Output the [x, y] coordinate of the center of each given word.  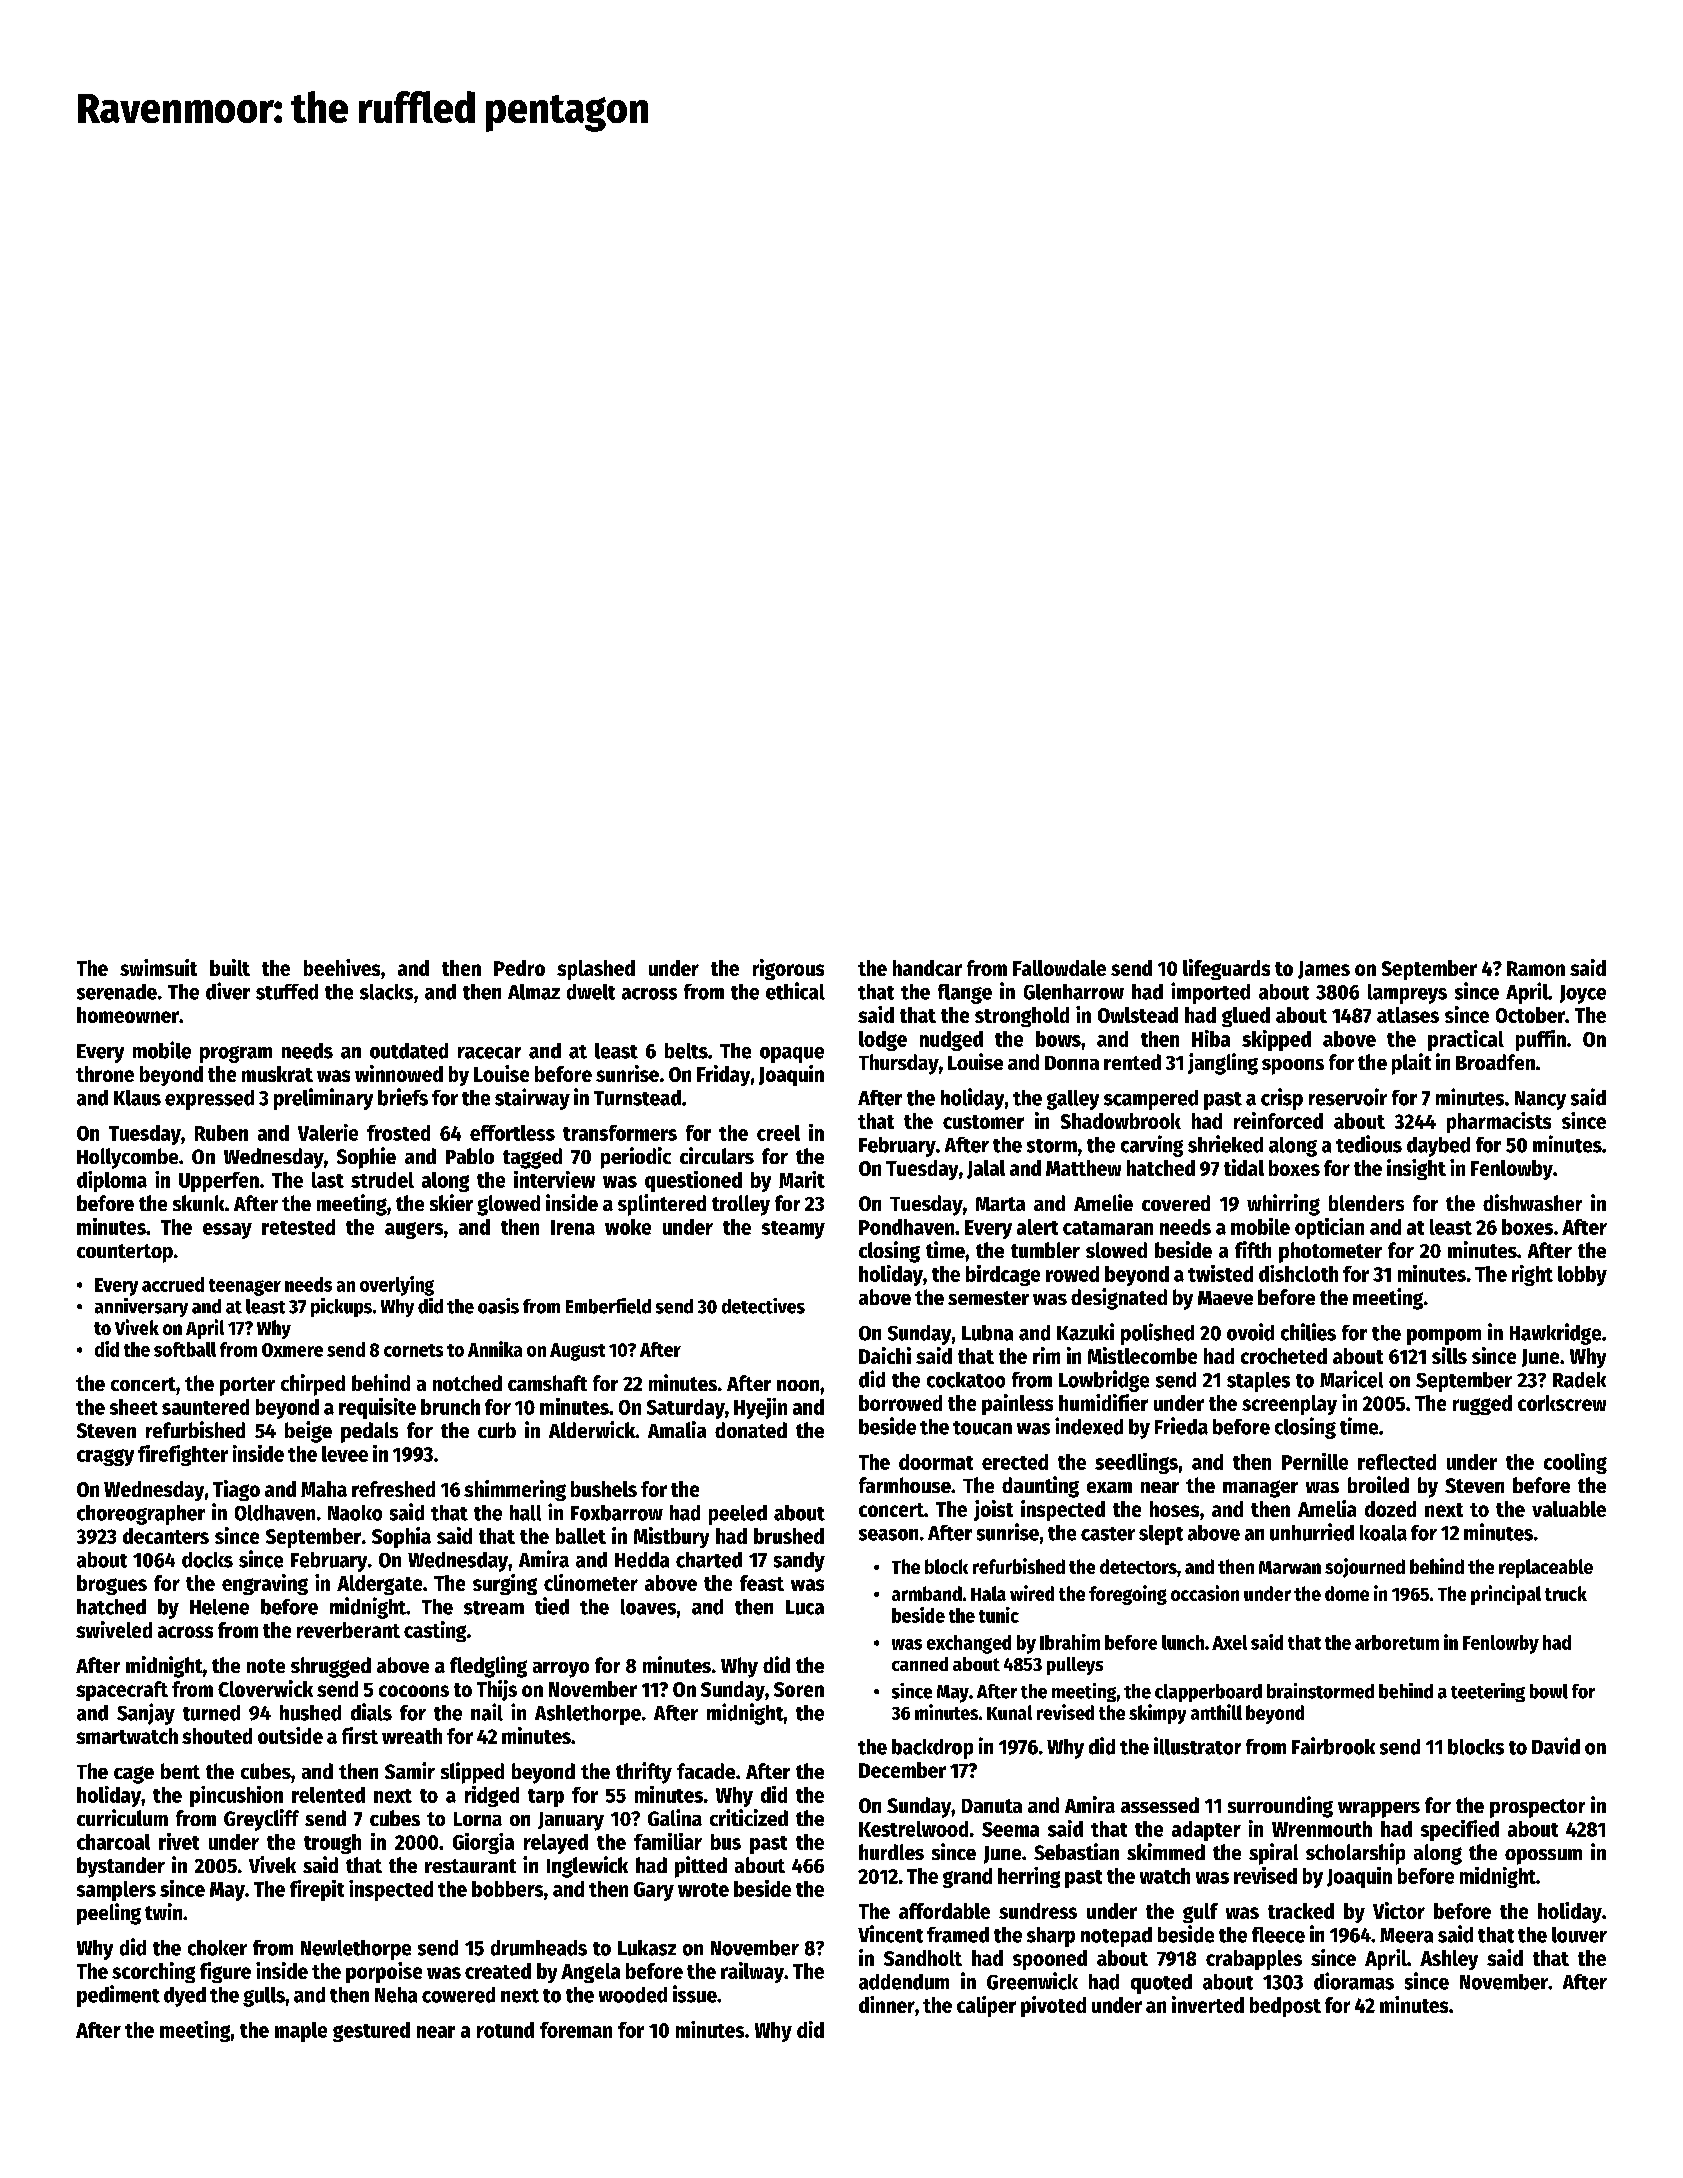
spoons [1293, 1067]
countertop [125, 1253]
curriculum [122, 1817]
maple [301, 2032]
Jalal [986, 1169]
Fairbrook [1333, 1746]
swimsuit [158, 967]
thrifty [644, 1773]
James [1324, 970]
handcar [927, 968]
